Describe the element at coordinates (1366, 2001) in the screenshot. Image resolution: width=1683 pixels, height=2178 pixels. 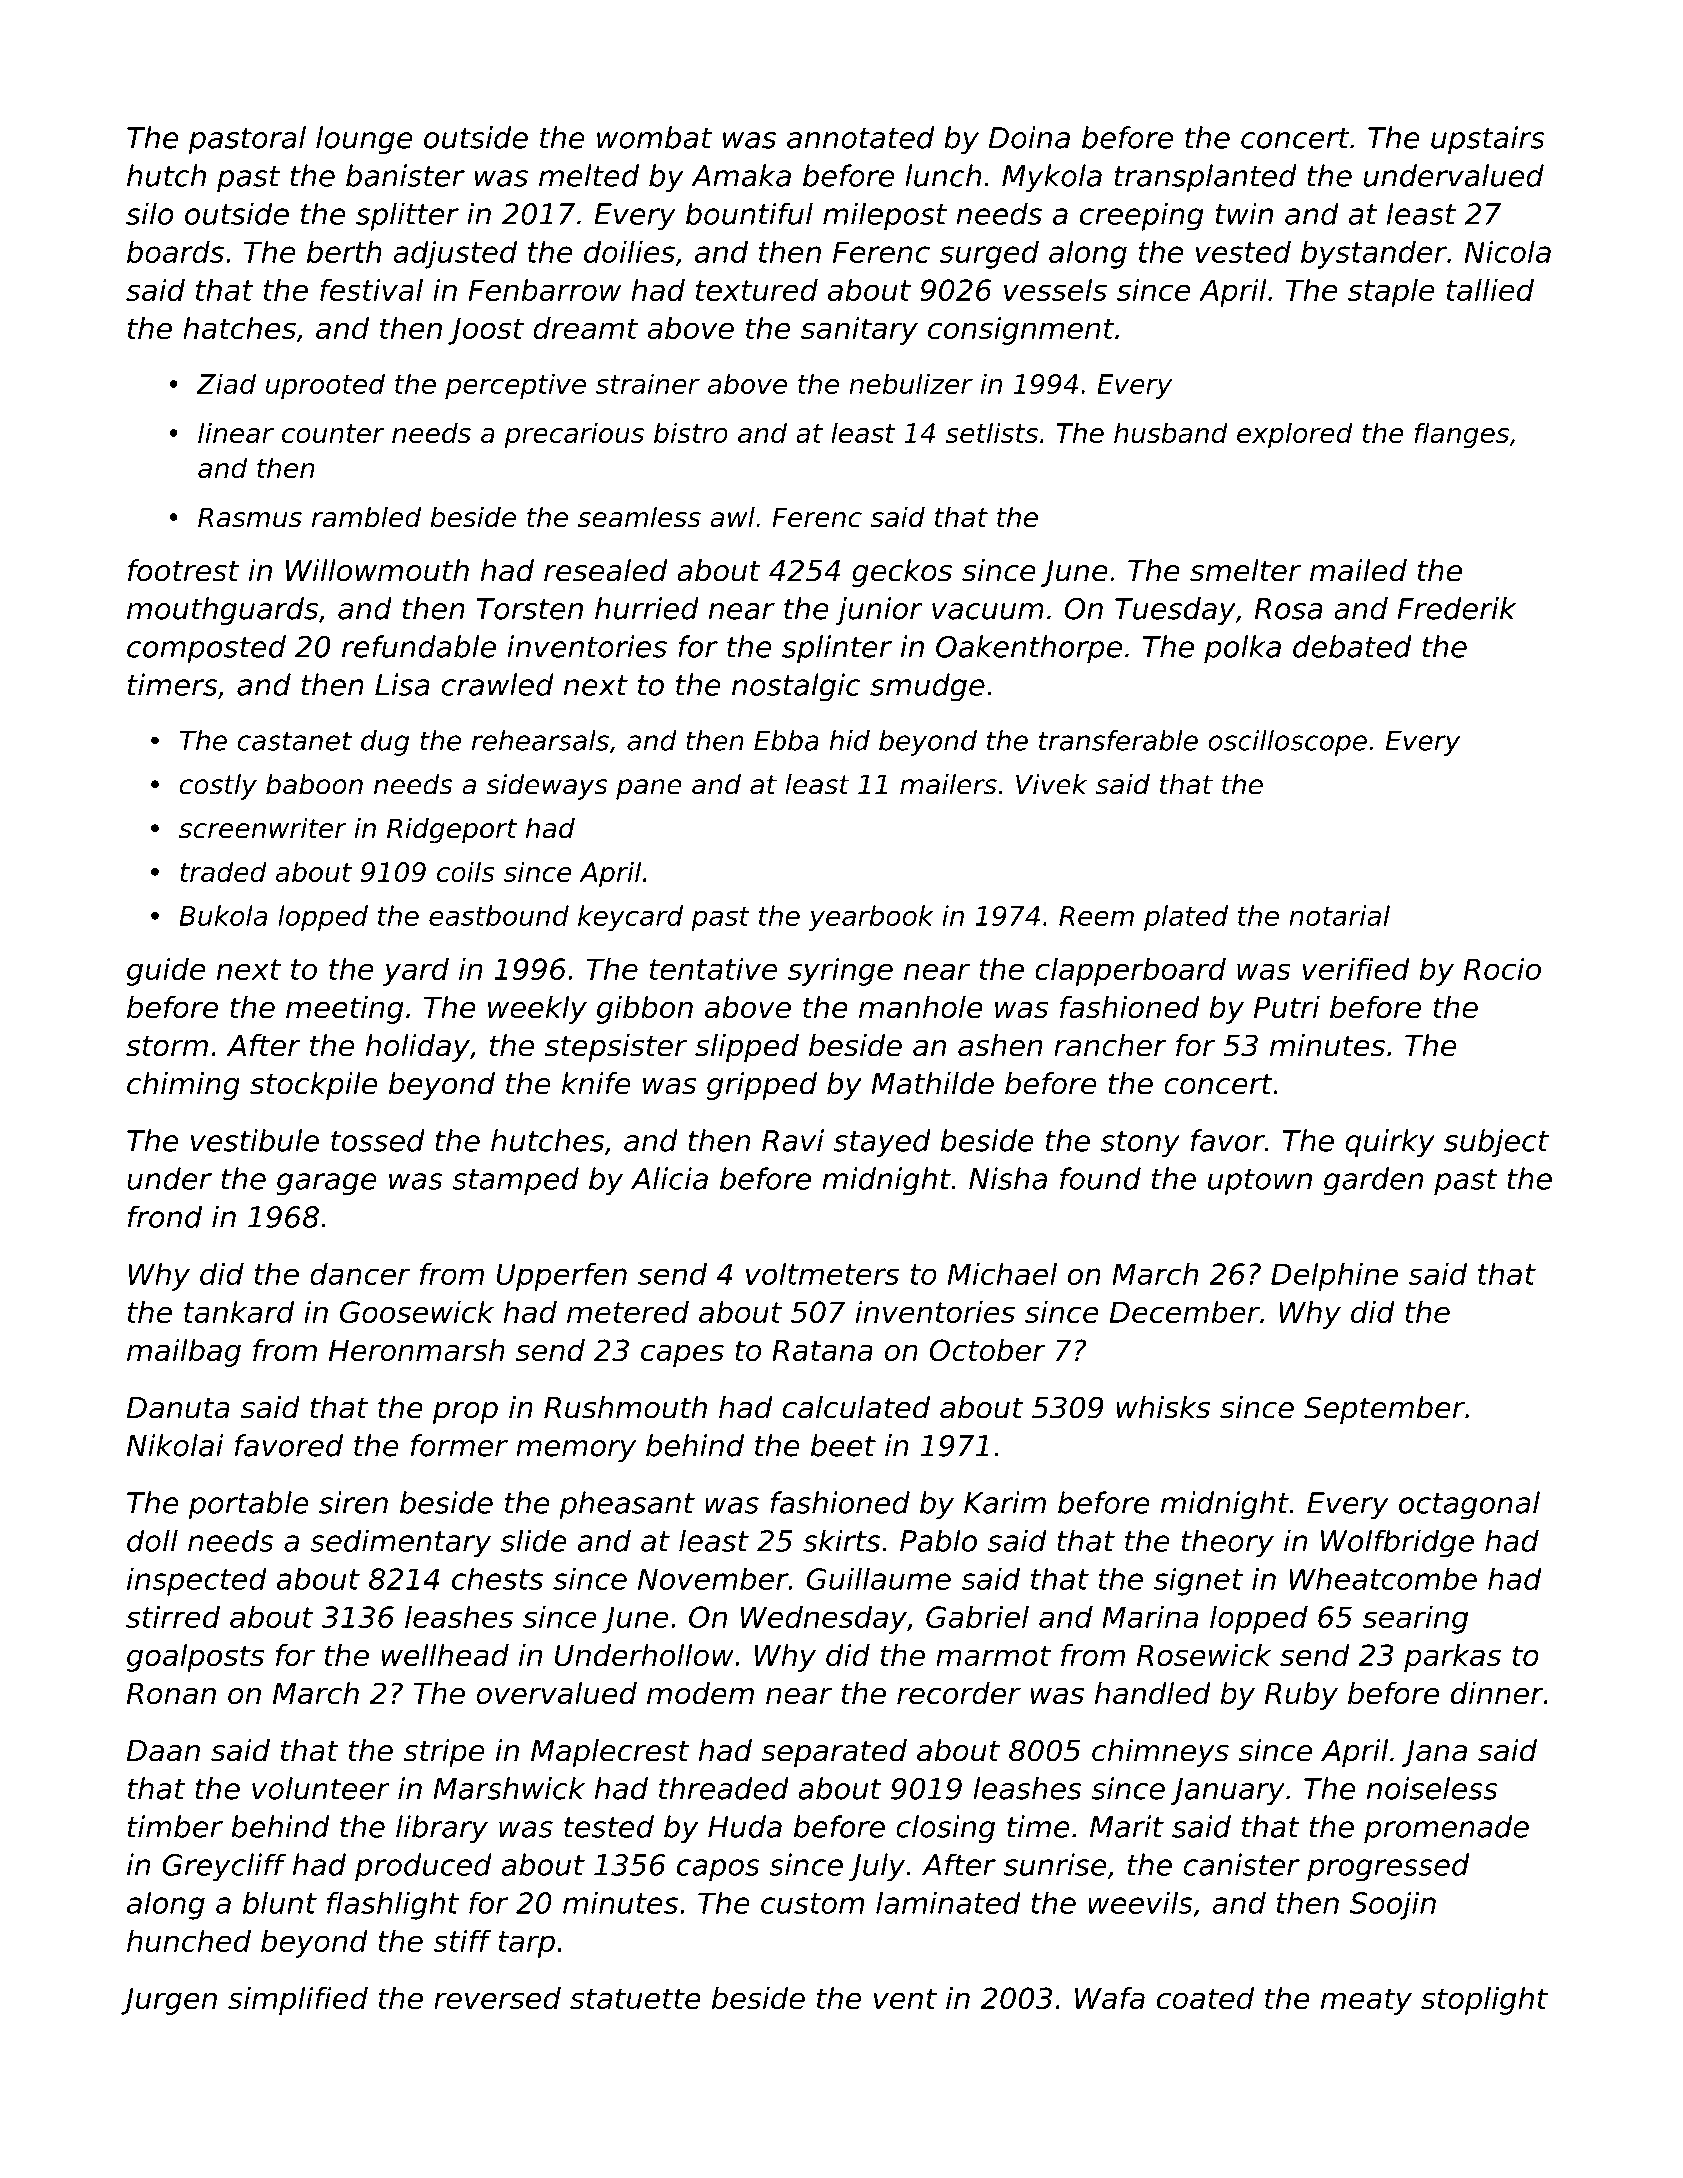
I see `meaty` at that location.
